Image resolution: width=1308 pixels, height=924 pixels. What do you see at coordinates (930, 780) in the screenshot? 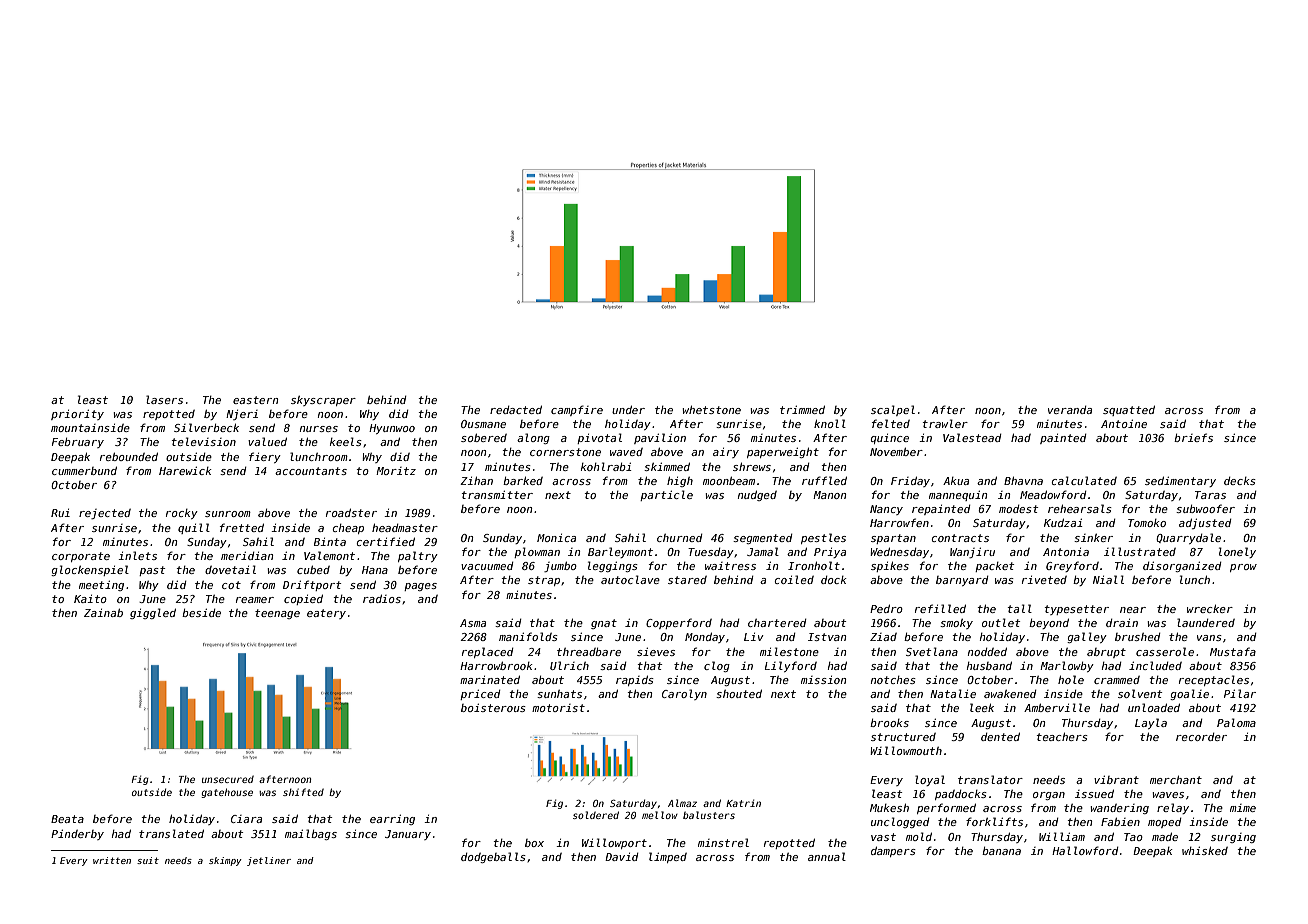
I see `loyal` at bounding box center [930, 780].
